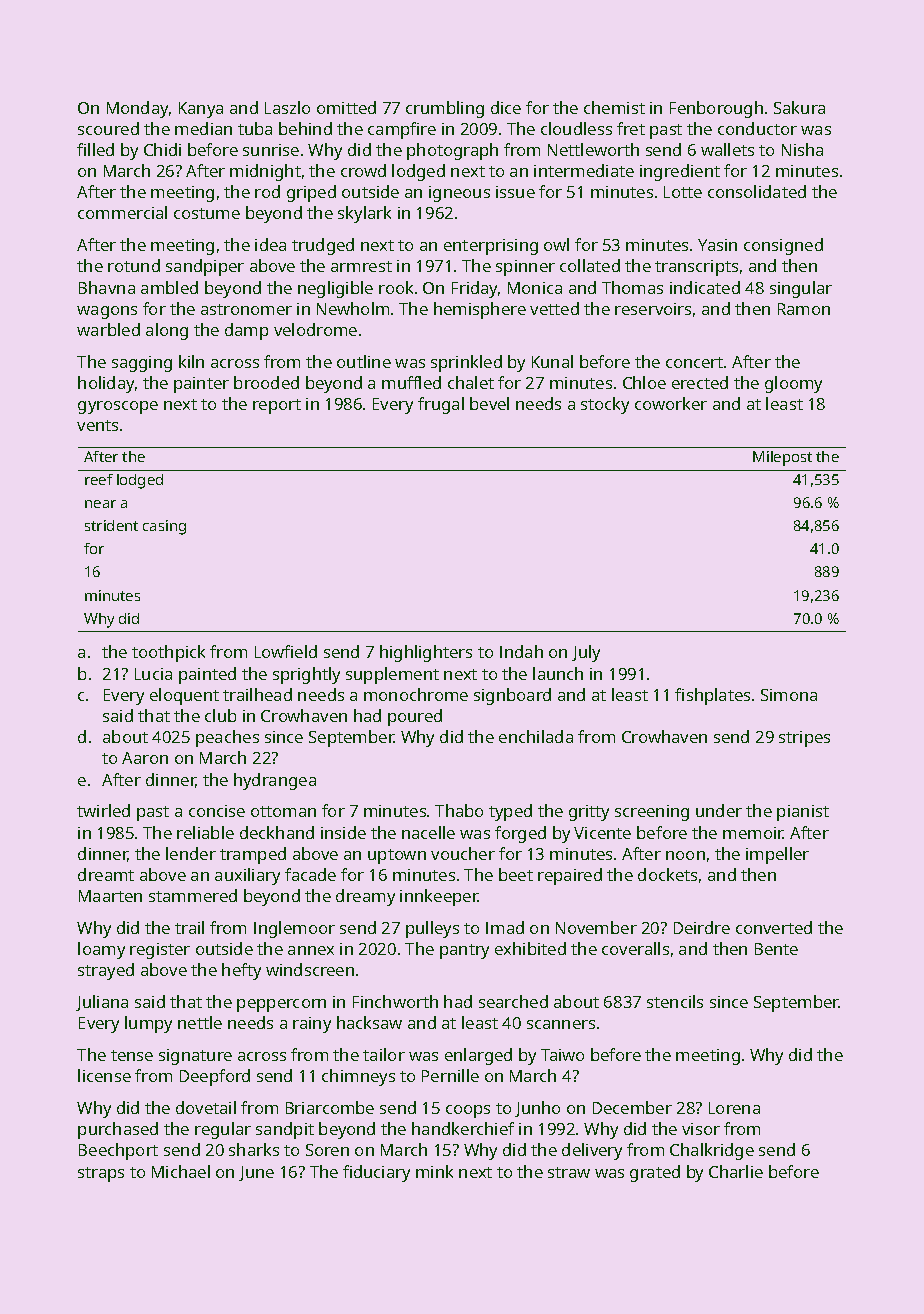 This screenshot has width=924, height=1314. I want to click on November, so click(596, 927).
